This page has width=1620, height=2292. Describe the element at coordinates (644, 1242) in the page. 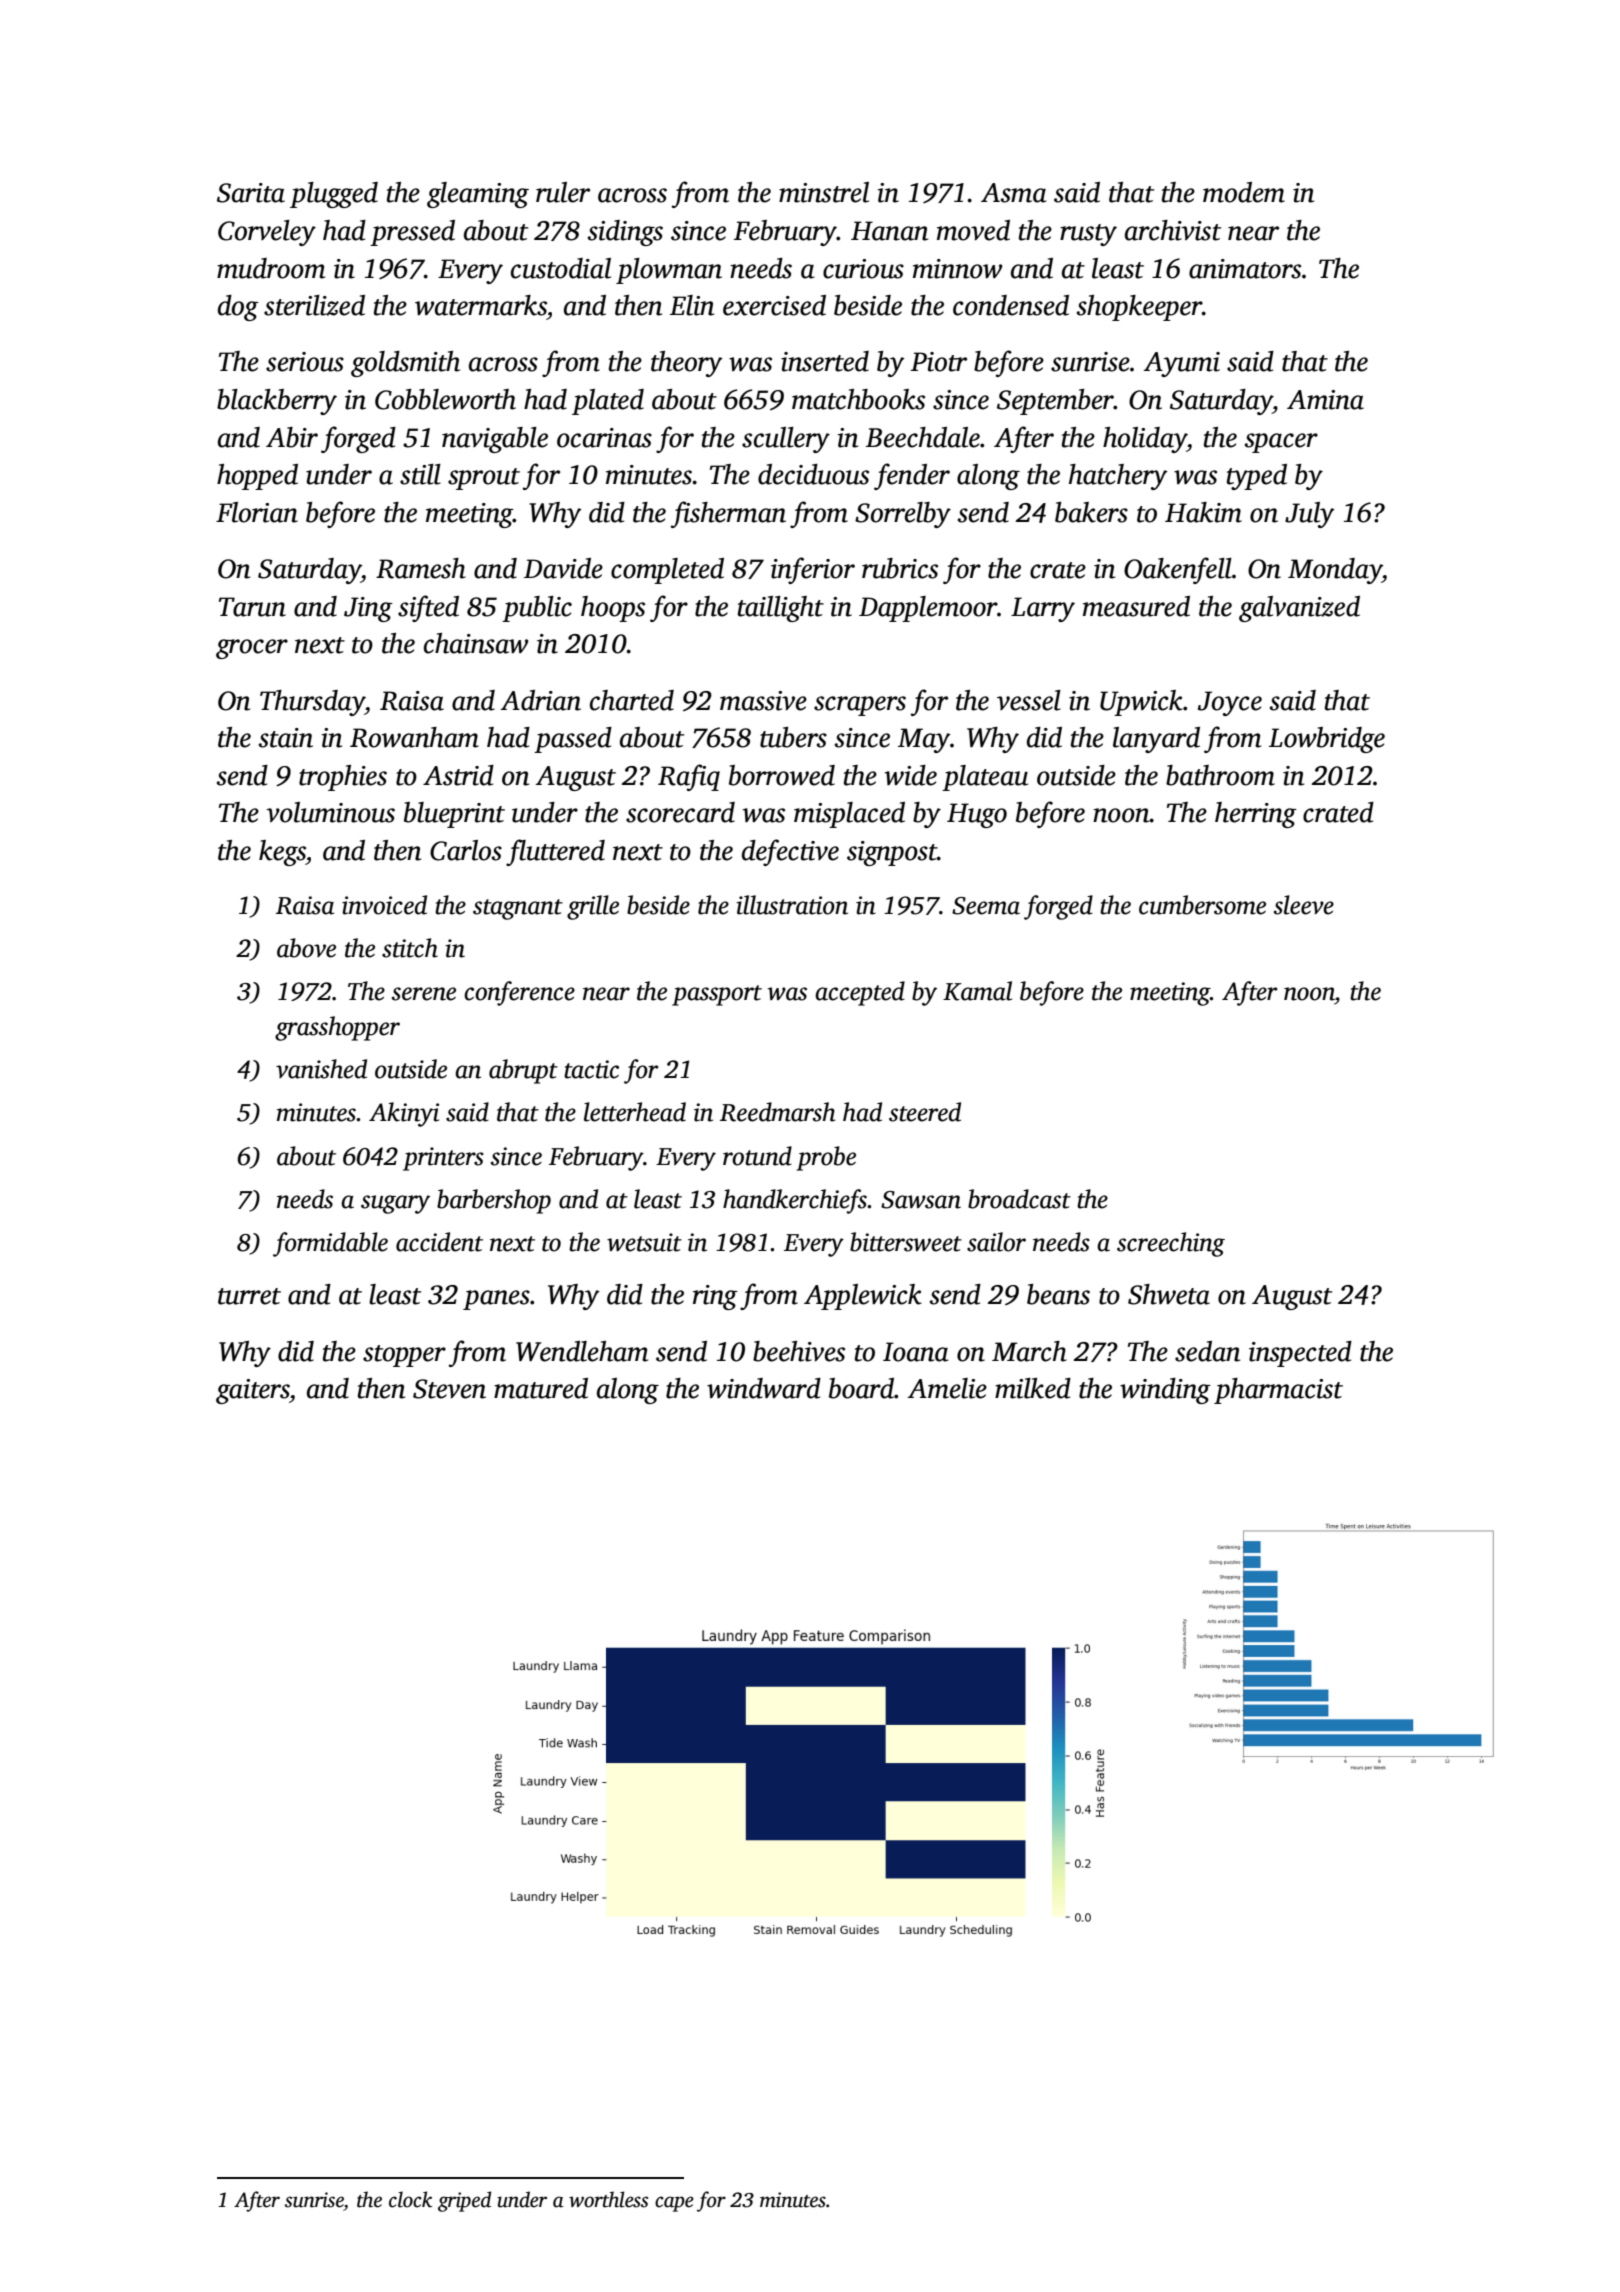

I see `wetsuit` at that location.
